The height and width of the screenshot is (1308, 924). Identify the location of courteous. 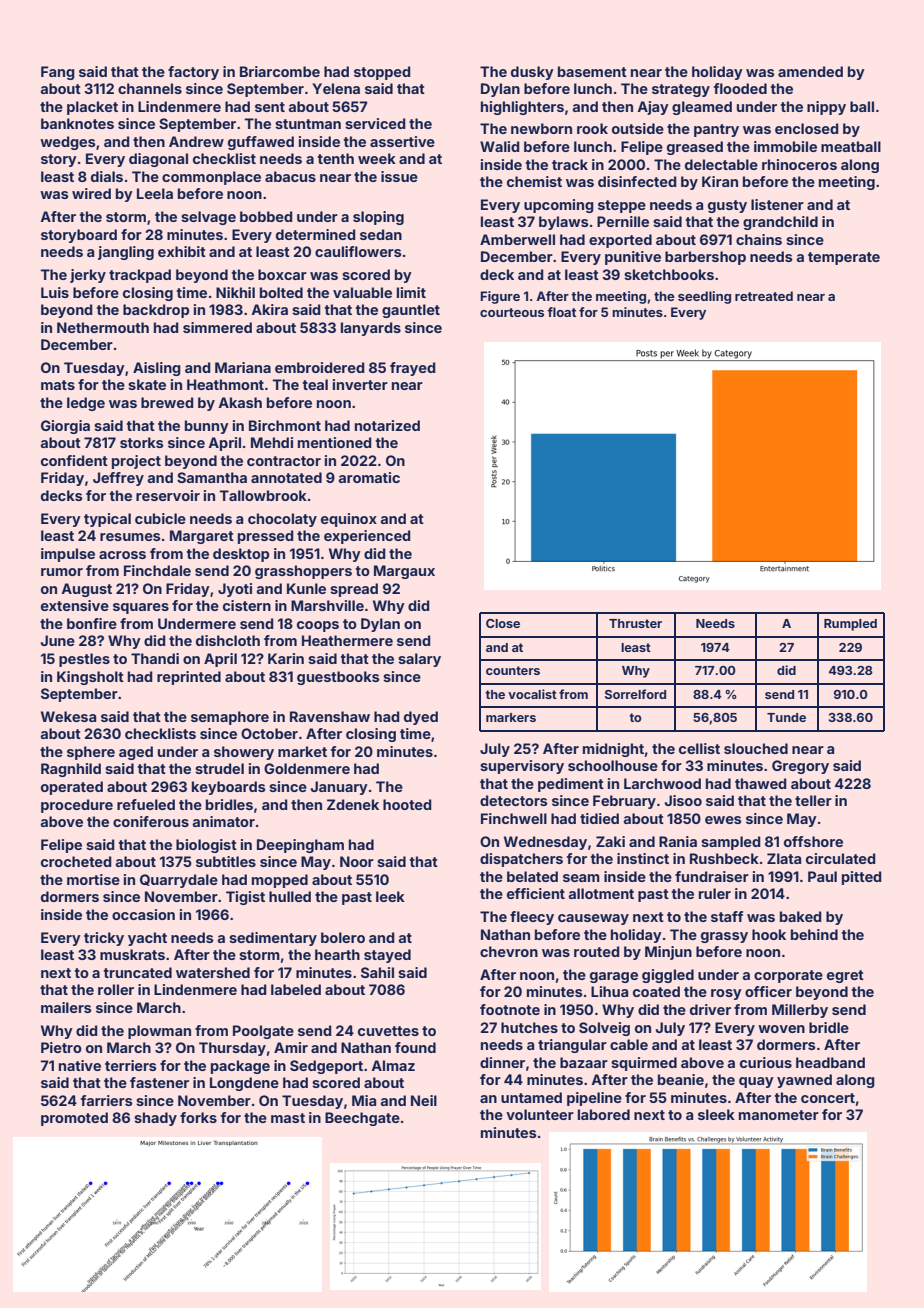
(512, 312).
